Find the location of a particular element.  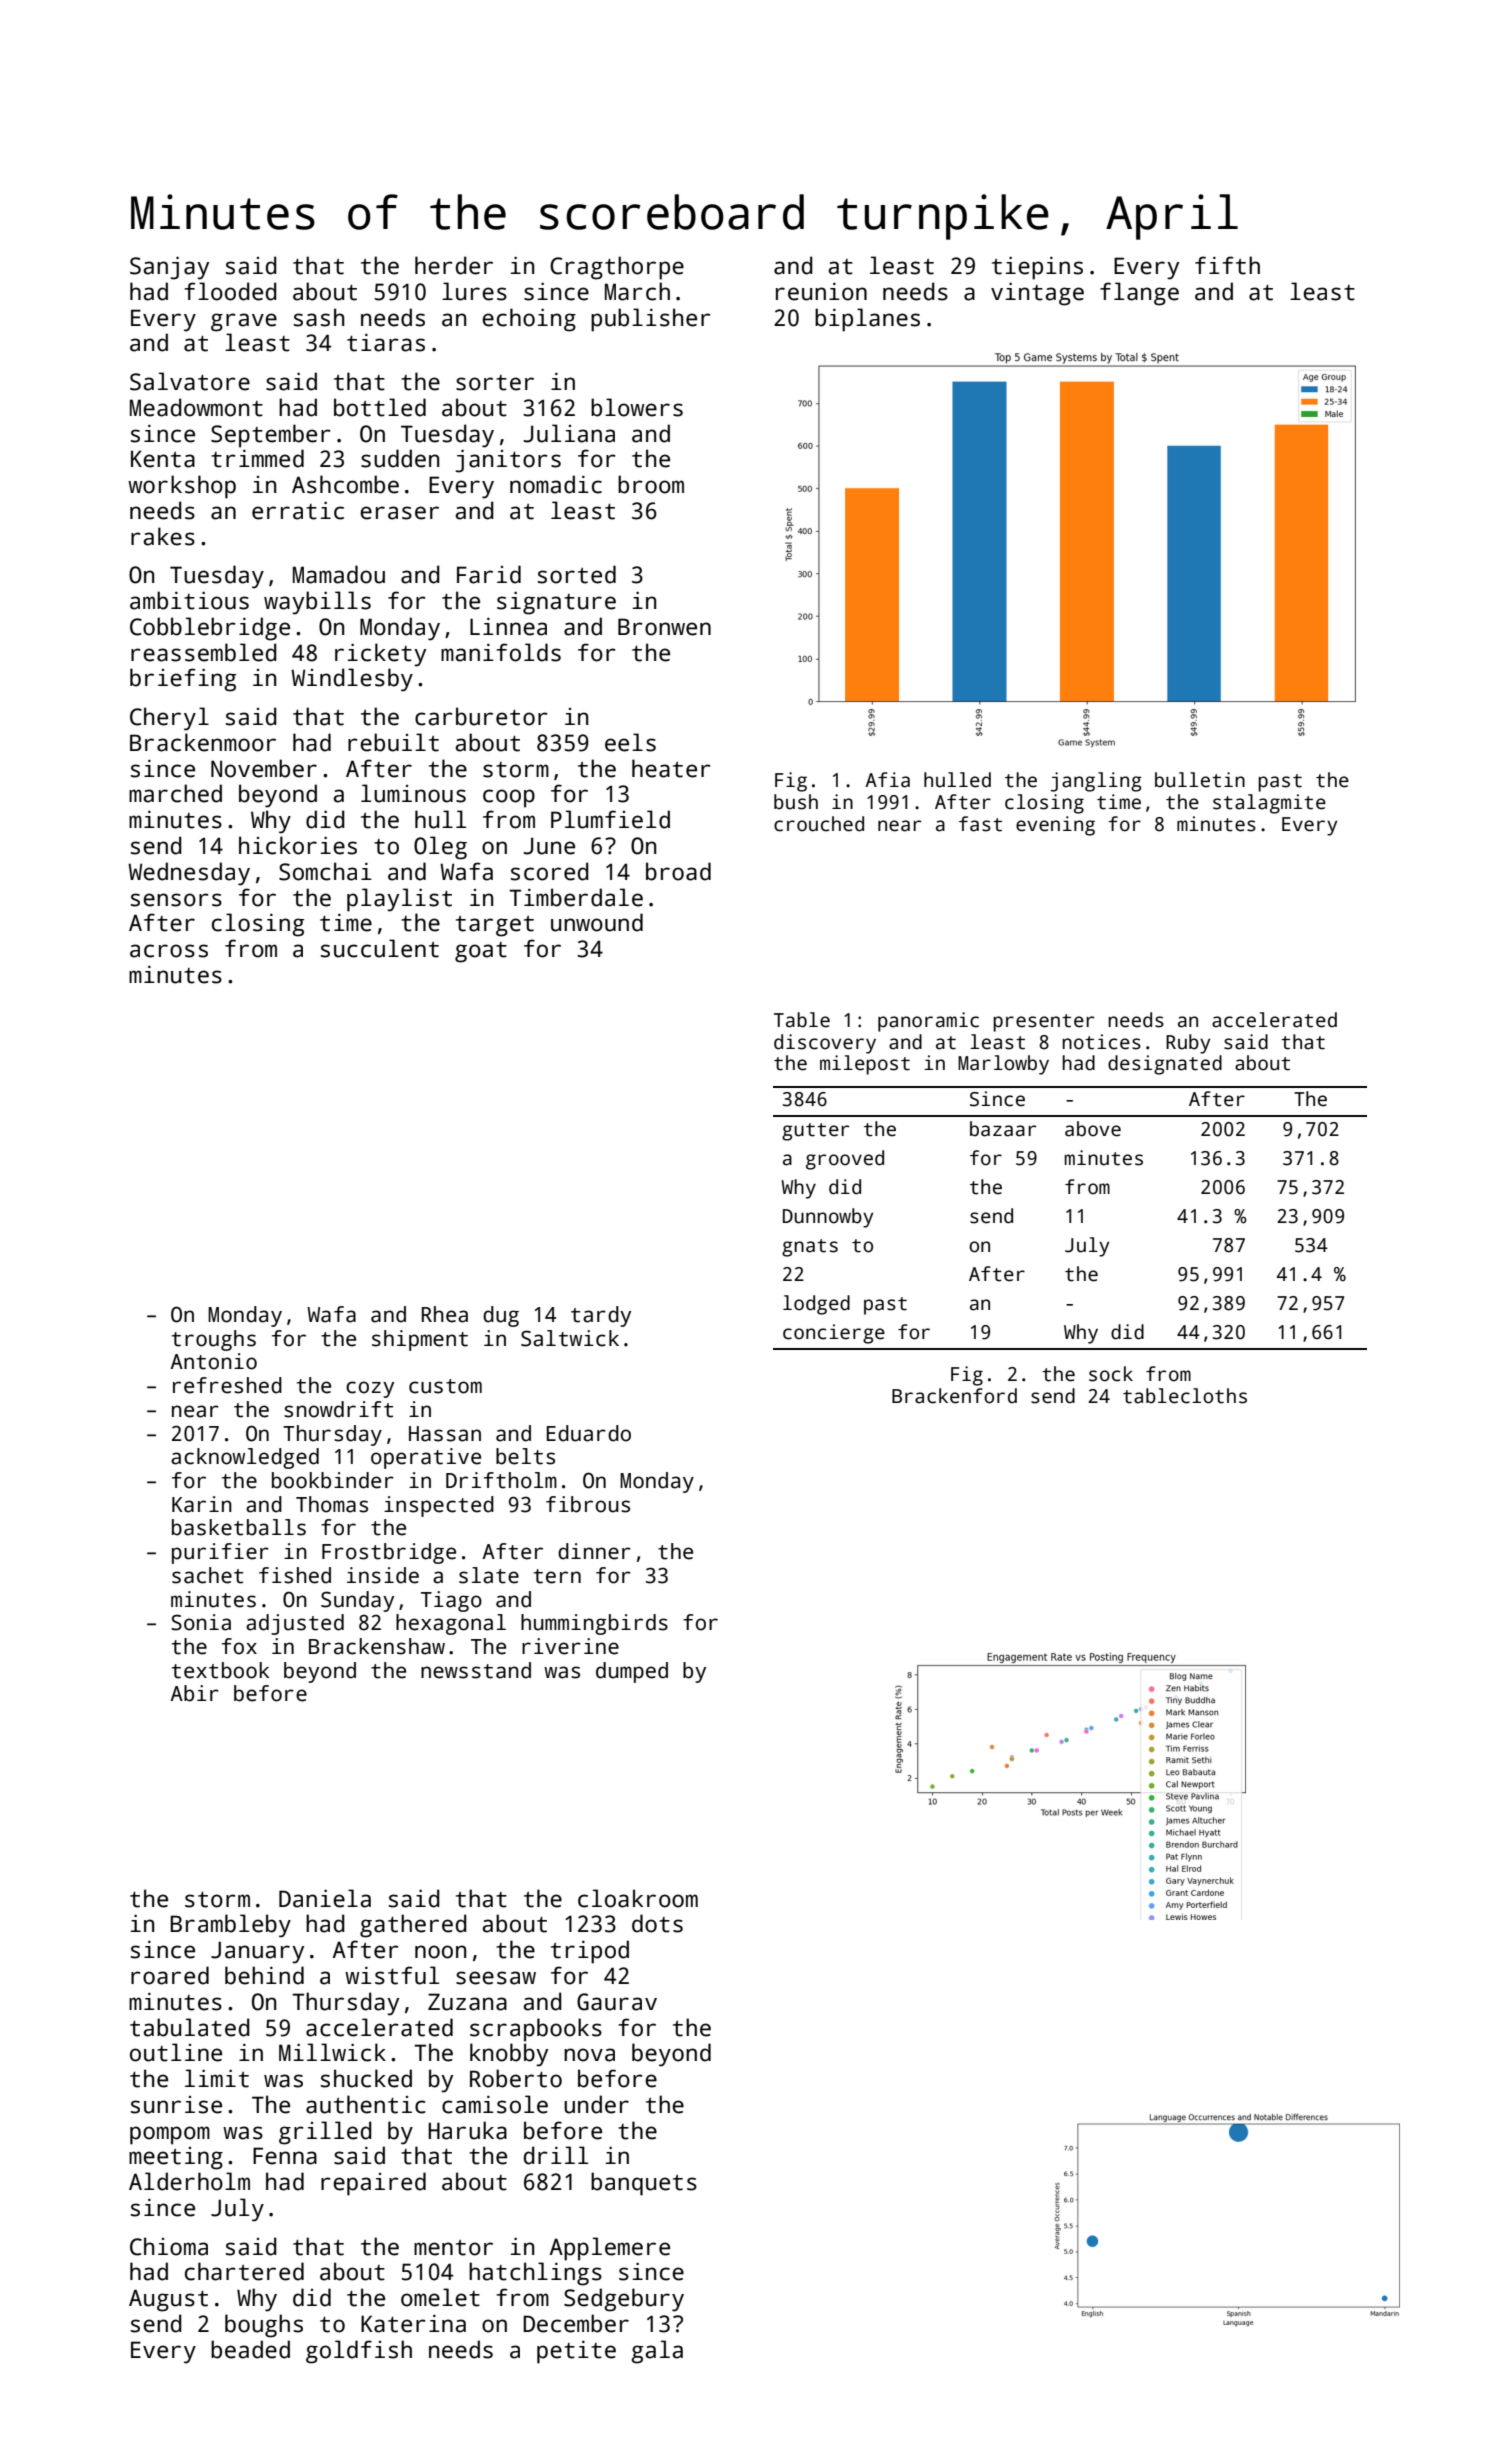

fifth is located at coordinates (1227, 265).
